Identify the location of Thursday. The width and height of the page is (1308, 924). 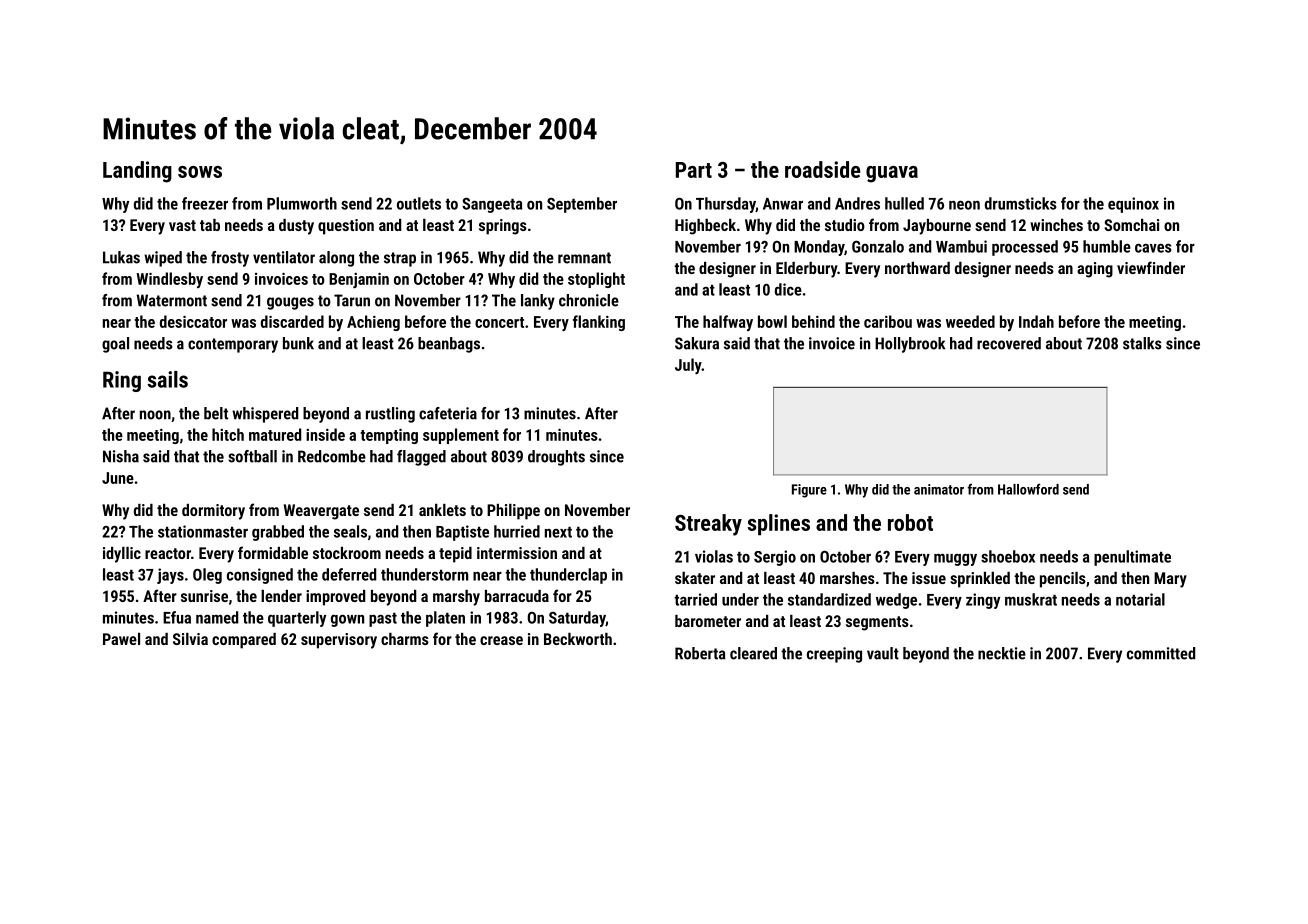
(726, 205).
